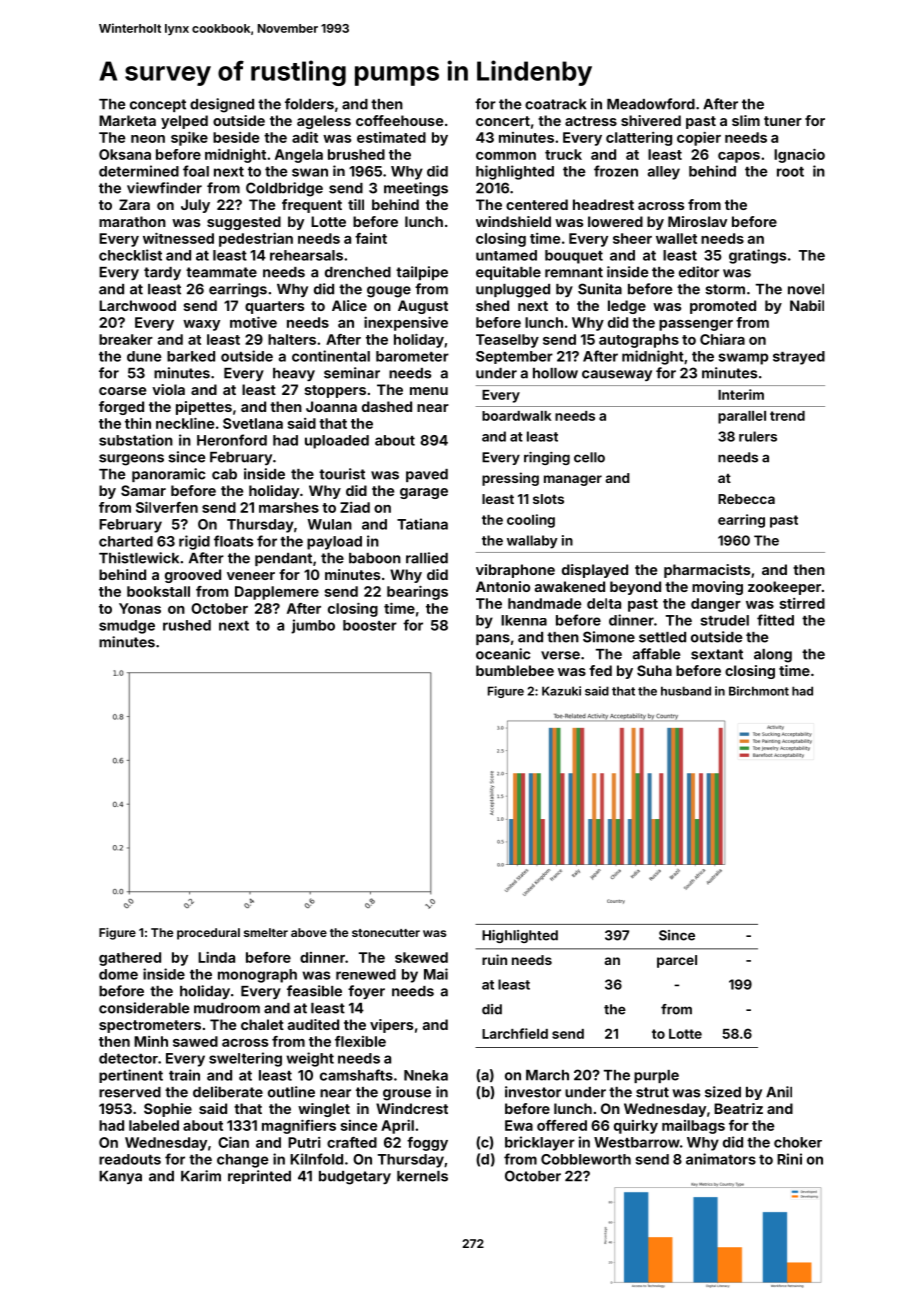 The height and width of the screenshot is (1308, 924). I want to click on Meadowford, so click(651, 104).
